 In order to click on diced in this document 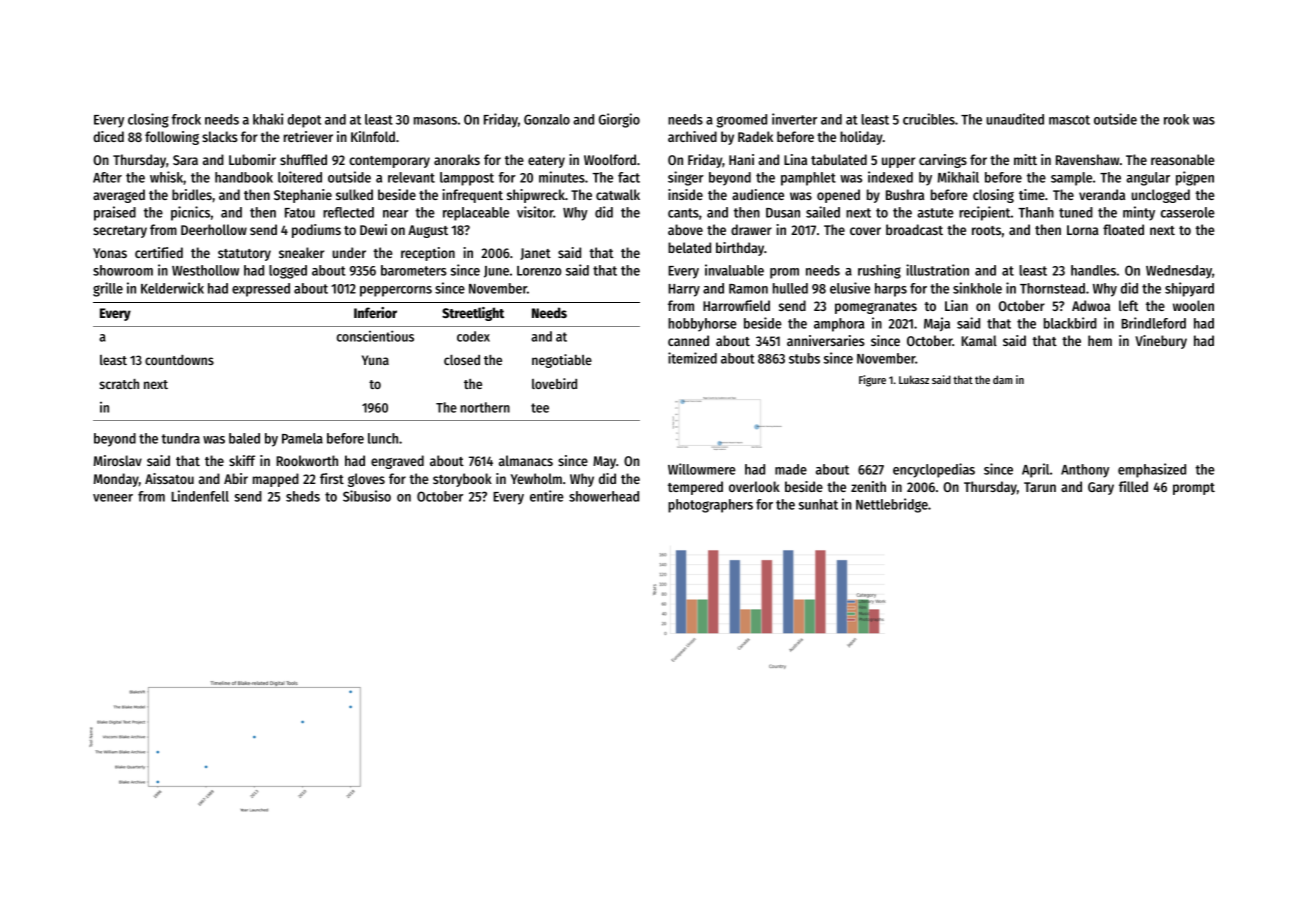, I will do `click(108, 136)`.
